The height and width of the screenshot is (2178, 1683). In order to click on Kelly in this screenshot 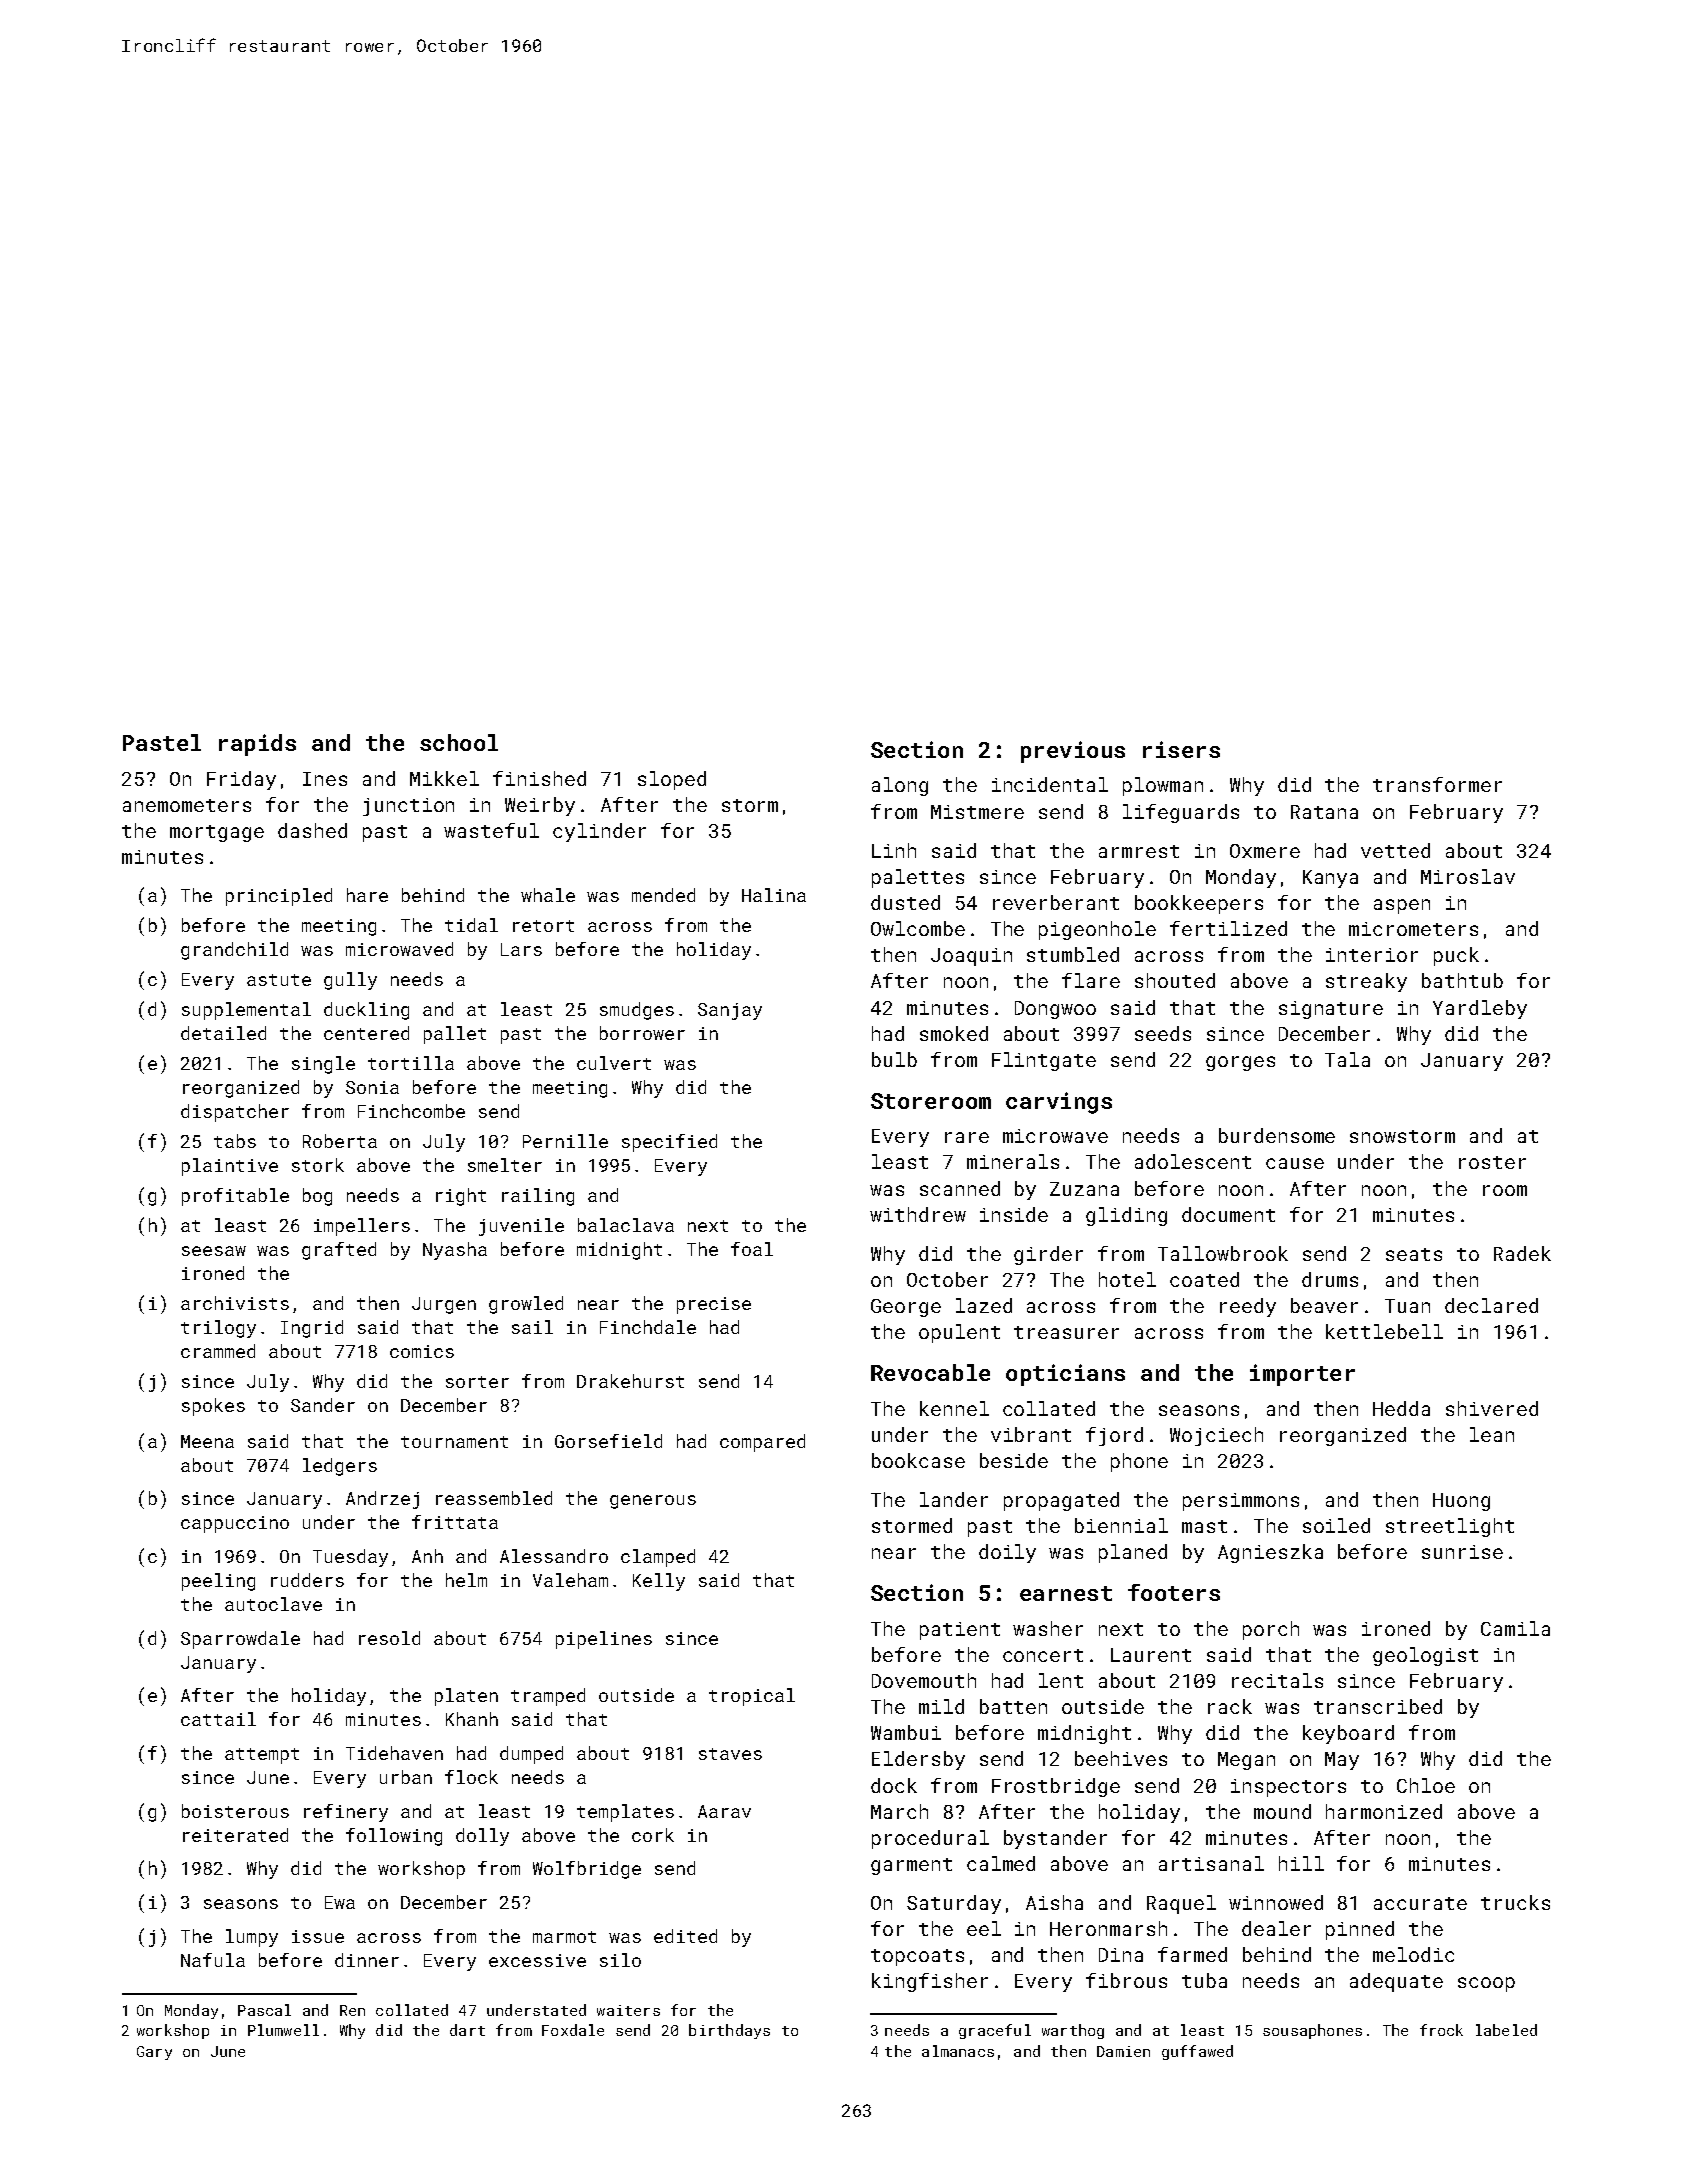, I will do `click(659, 1582)`.
